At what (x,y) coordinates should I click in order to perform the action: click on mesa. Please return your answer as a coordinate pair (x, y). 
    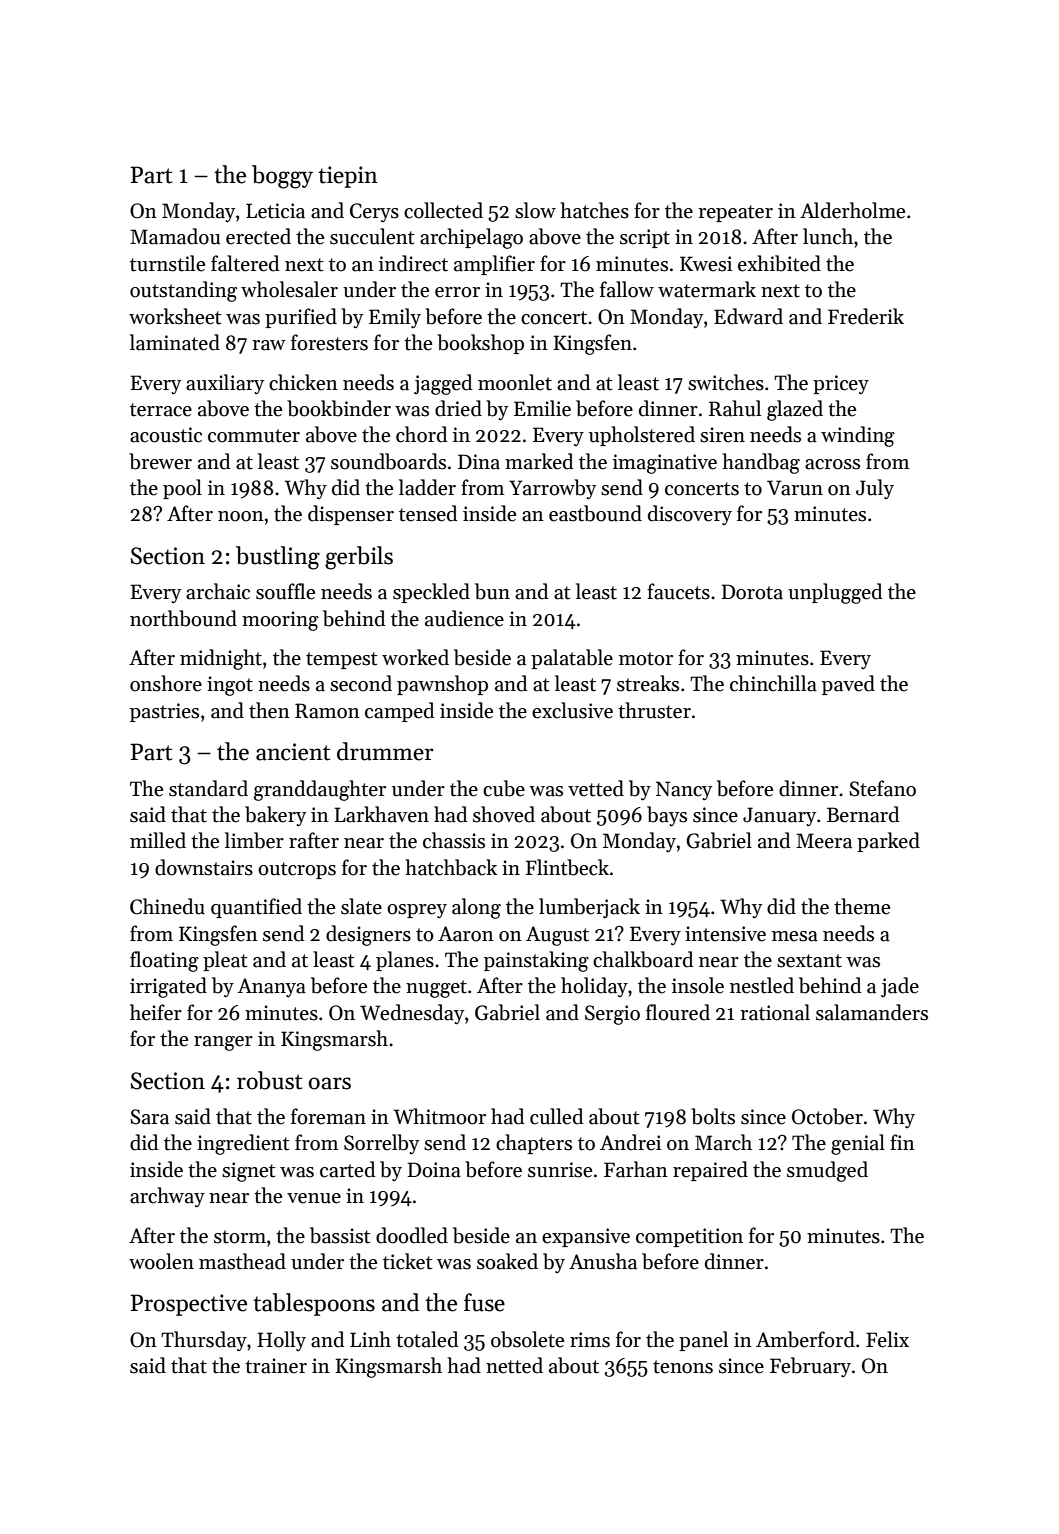
    Looking at the image, I should click on (795, 936).
